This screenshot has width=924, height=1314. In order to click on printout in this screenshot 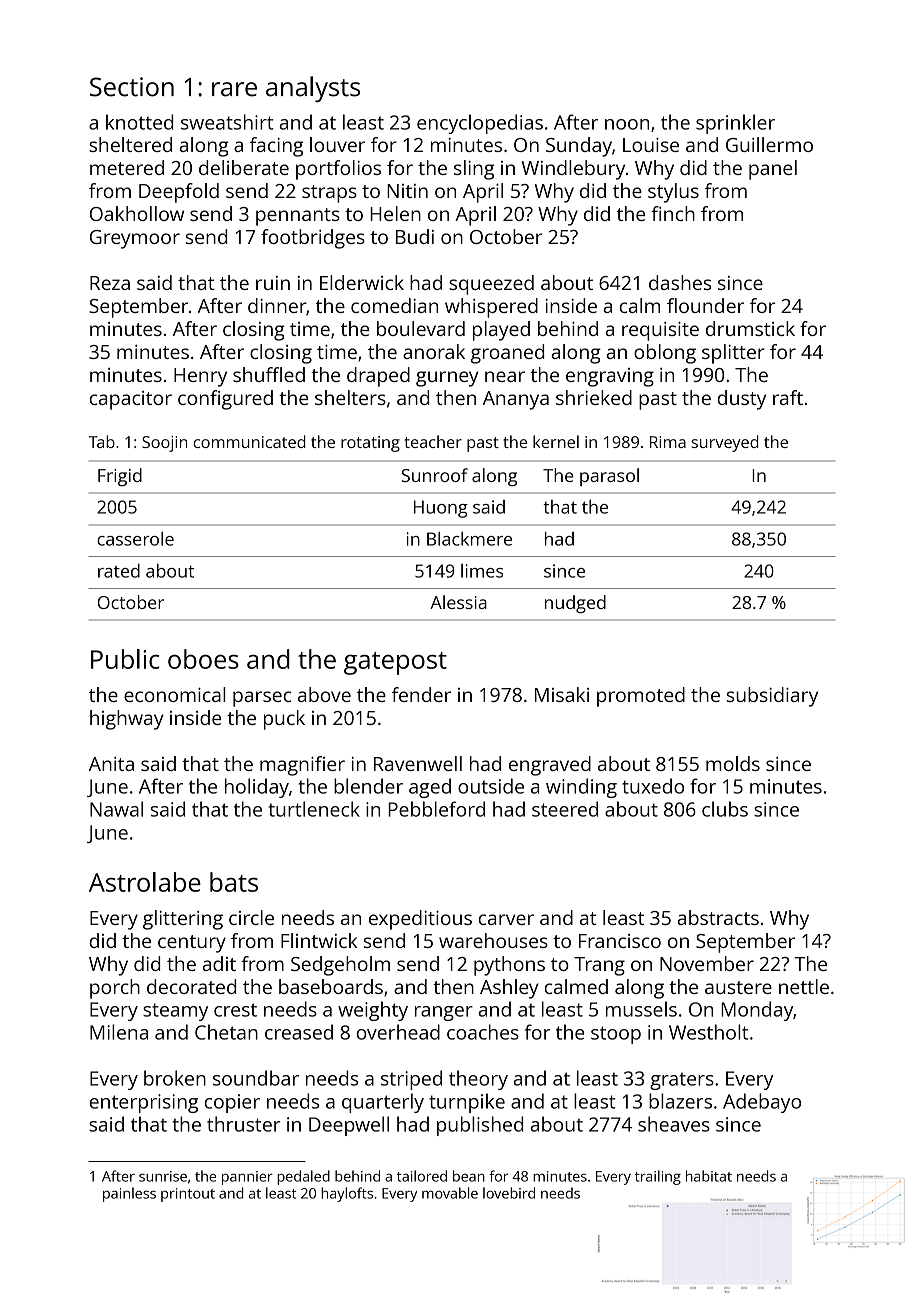, I will do `click(188, 1195)`.
